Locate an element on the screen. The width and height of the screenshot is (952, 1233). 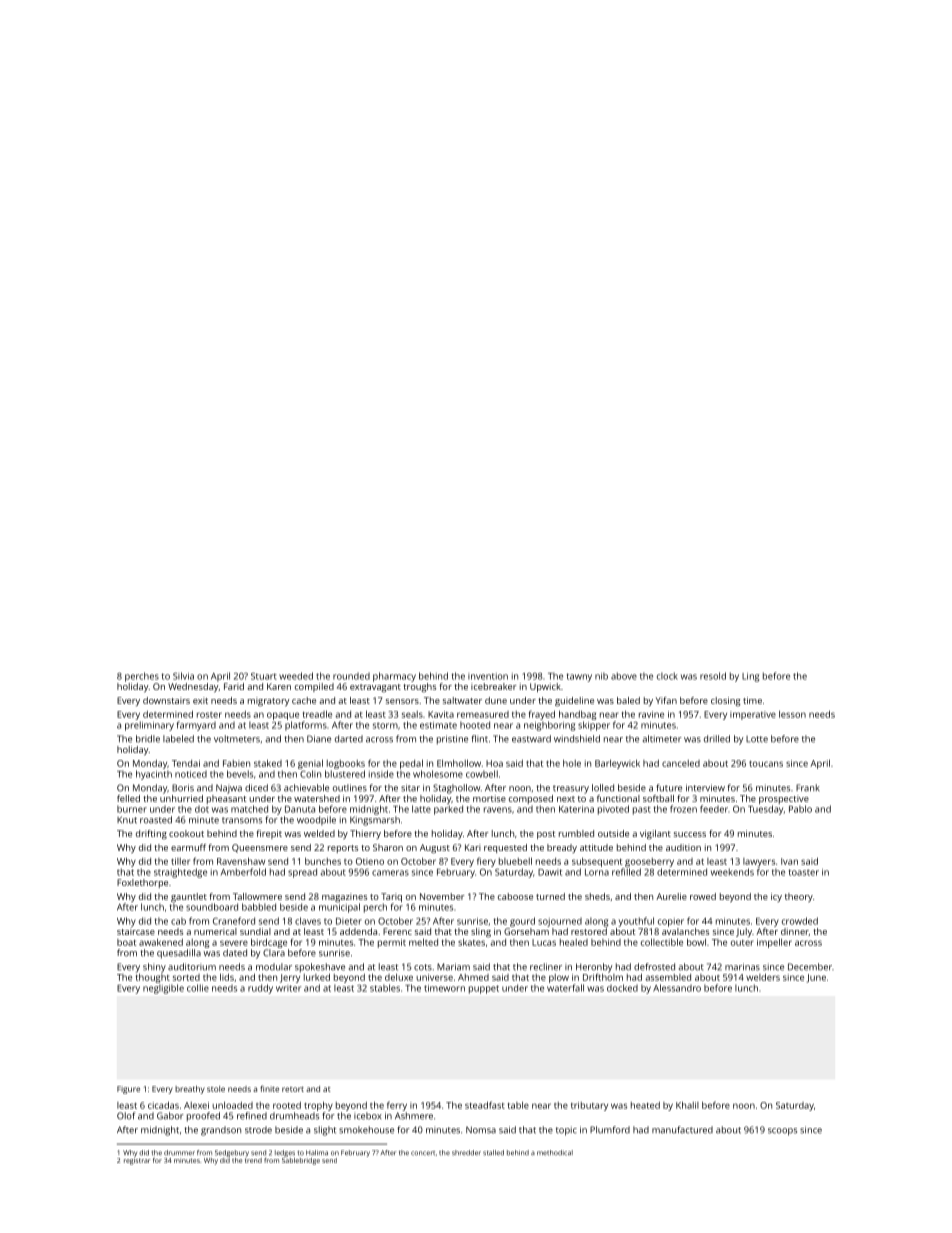
closing is located at coordinates (726, 701).
